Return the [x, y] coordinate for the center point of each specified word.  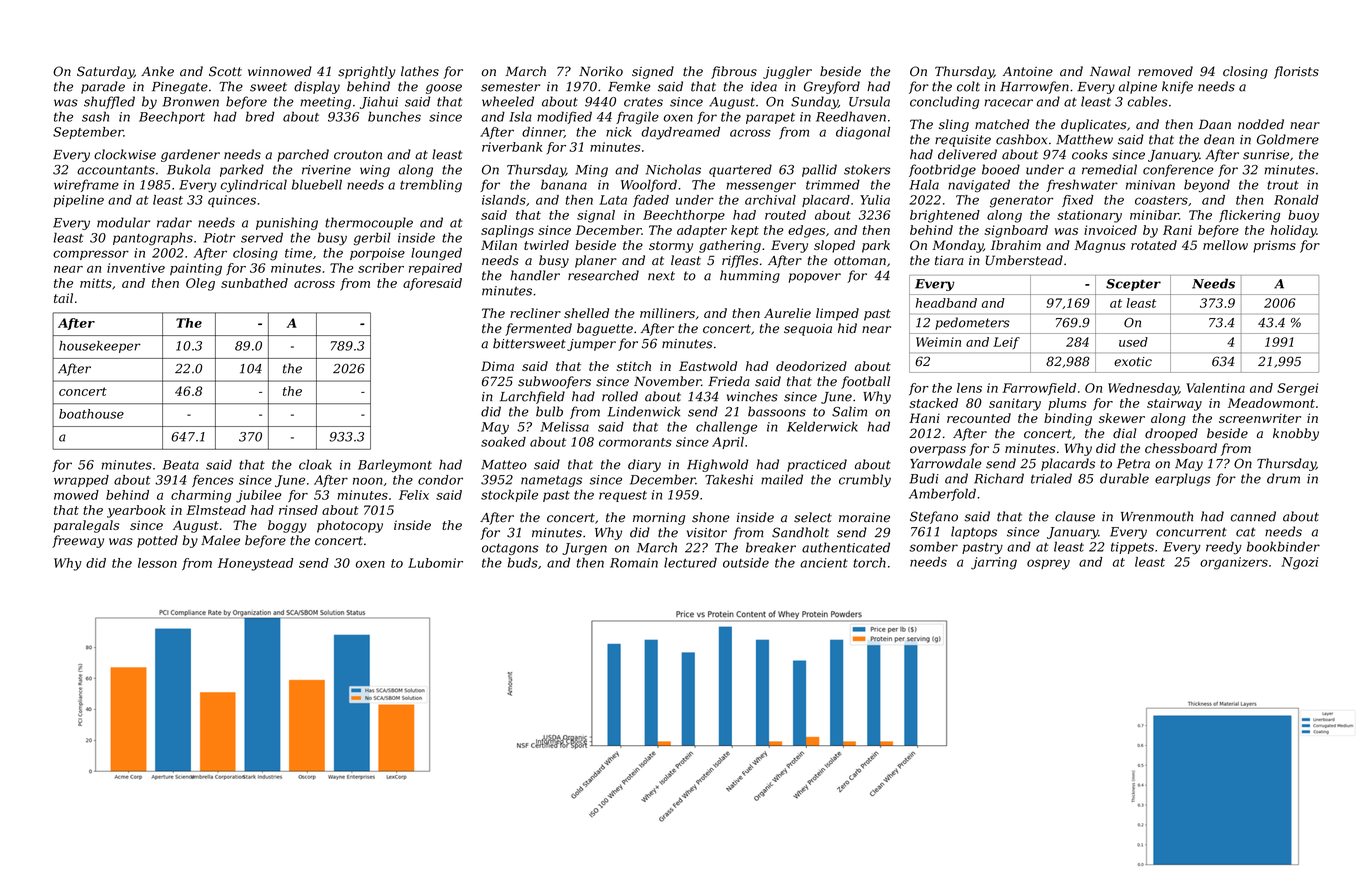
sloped [834, 246]
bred [260, 116]
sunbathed [254, 283]
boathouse [91, 414]
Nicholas [673, 169]
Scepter [1133, 285]
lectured [690, 562]
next [661, 276]
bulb [549, 411]
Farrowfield [1039, 389]
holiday [1293, 231]
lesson [157, 563]
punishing [287, 223]
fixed [1077, 201]
